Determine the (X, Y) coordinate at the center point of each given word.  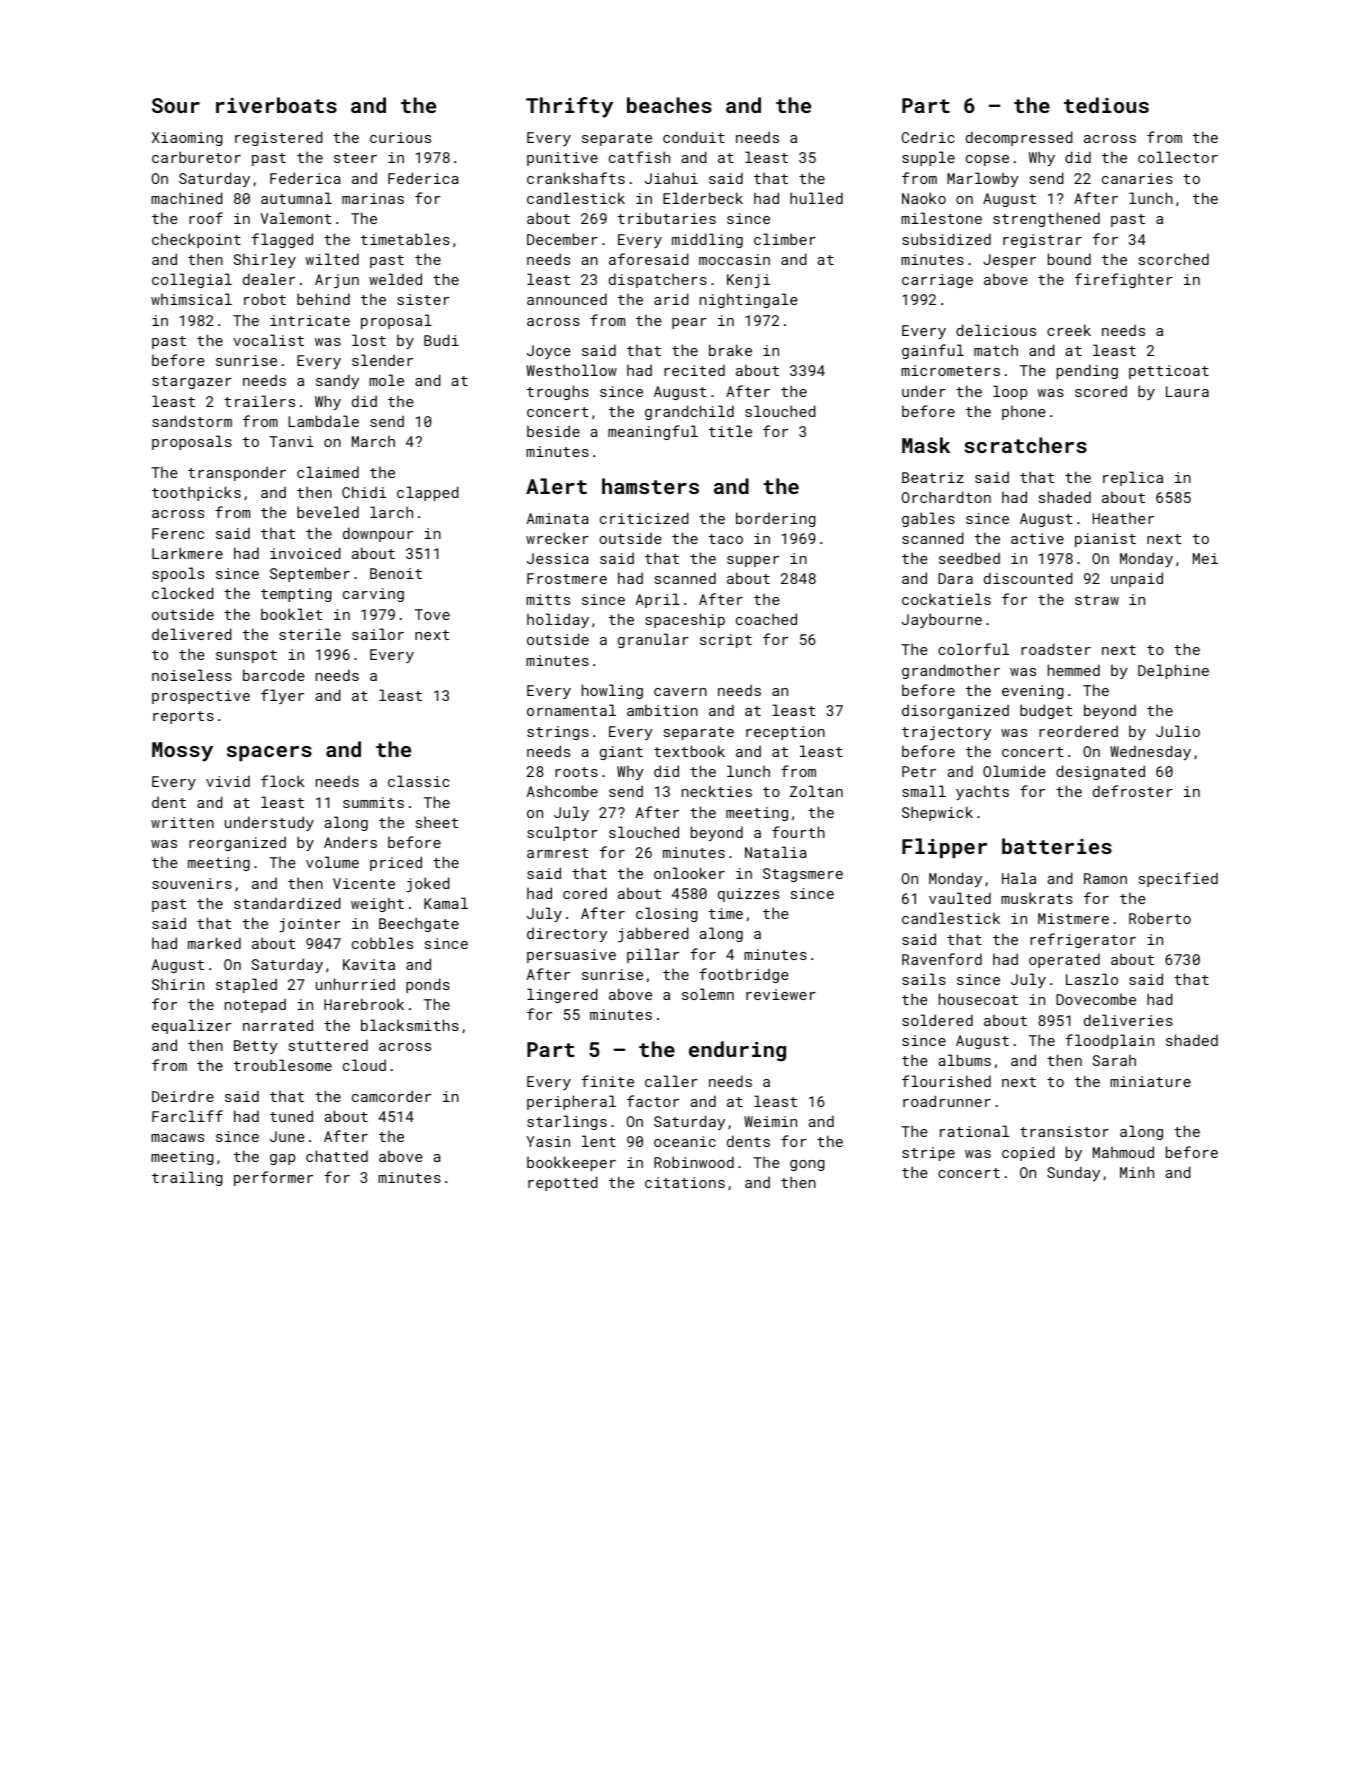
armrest (557, 853)
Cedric (928, 137)
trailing (187, 1178)
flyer (282, 696)
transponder (237, 473)
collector (1178, 157)
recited (694, 370)
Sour (176, 105)
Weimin (770, 1121)
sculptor (562, 833)
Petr (919, 771)
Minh (1137, 1172)
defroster (1133, 791)
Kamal (446, 903)
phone (1024, 412)
